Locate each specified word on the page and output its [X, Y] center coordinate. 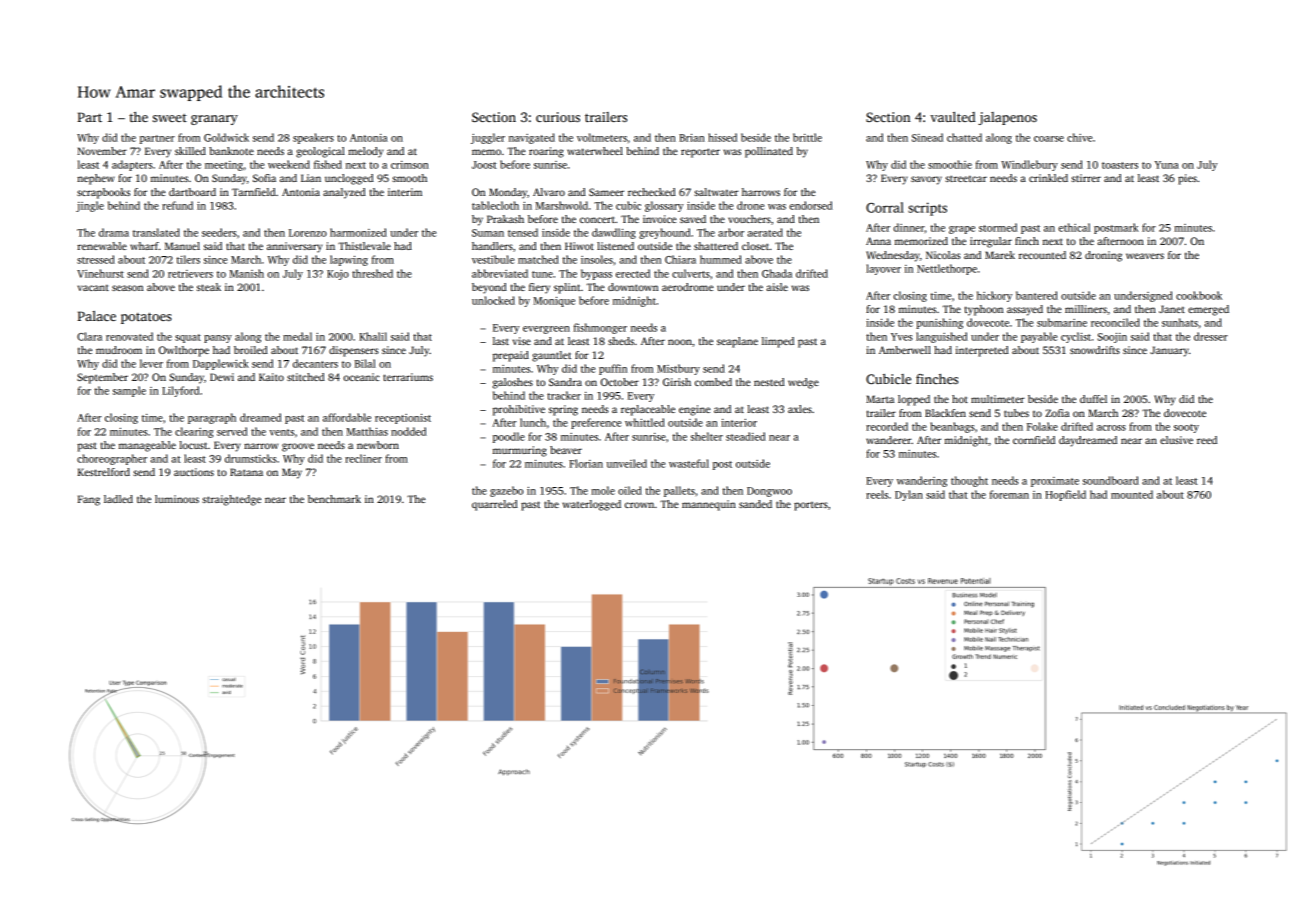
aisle [777, 287]
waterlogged [591, 505]
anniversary [294, 247]
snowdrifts [1095, 350]
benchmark [334, 499]
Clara [89, 336]
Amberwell [905, 350]
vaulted [953, 117]
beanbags [952, 427]
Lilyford [181, 391]
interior [739, 423]
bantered [1037, 295]
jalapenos [1007, 118]
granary [214, 120]
